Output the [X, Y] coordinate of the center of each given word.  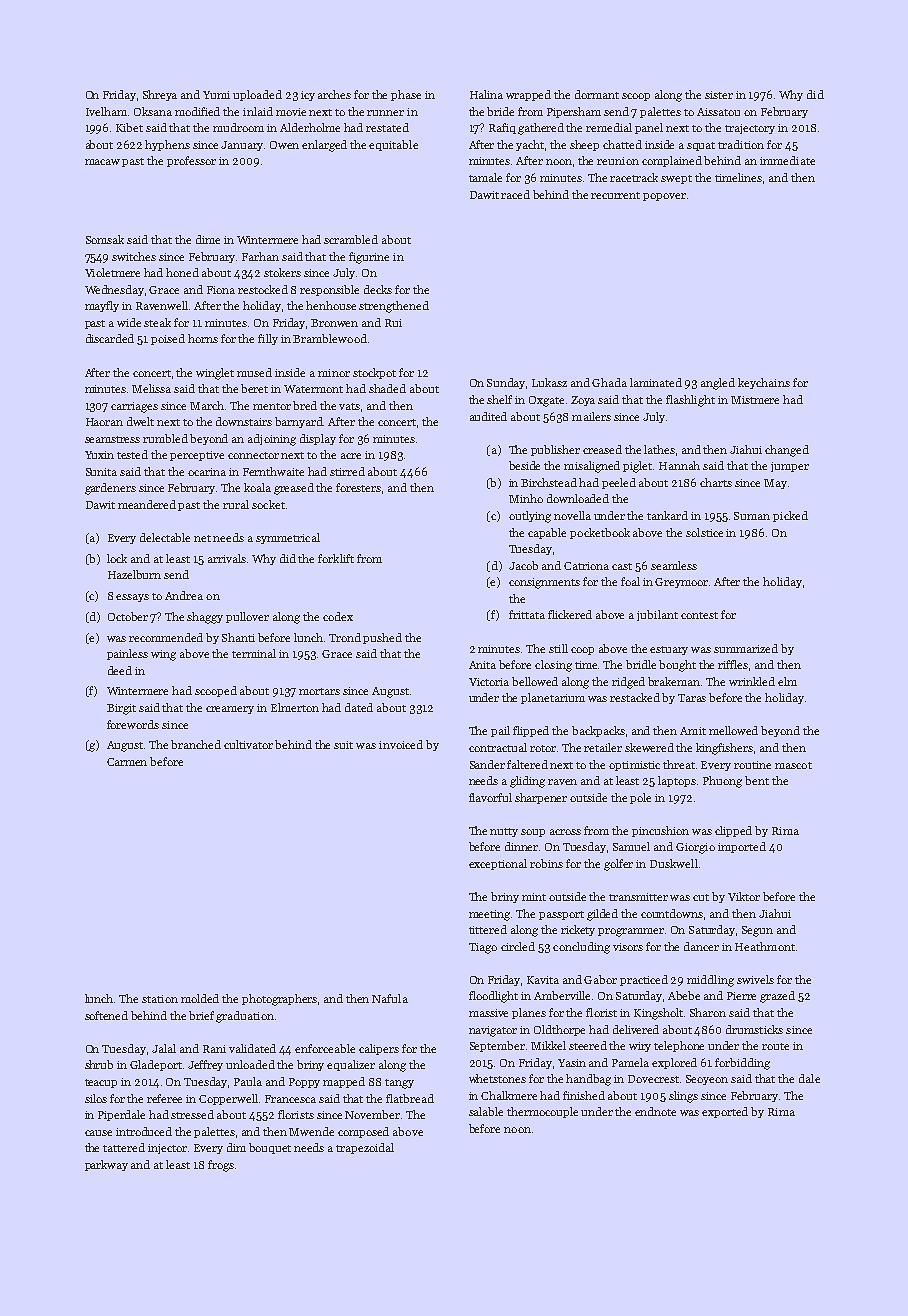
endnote [655, 1111]
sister [719, 95]
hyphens [167, 145]
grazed [777, 997]
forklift [336, 558]
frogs [221, 1166]
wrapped [528, 95]
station [160, 999]
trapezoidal [365, 1148]
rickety [578, 930]
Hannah [679, 465]
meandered [147, 504]
